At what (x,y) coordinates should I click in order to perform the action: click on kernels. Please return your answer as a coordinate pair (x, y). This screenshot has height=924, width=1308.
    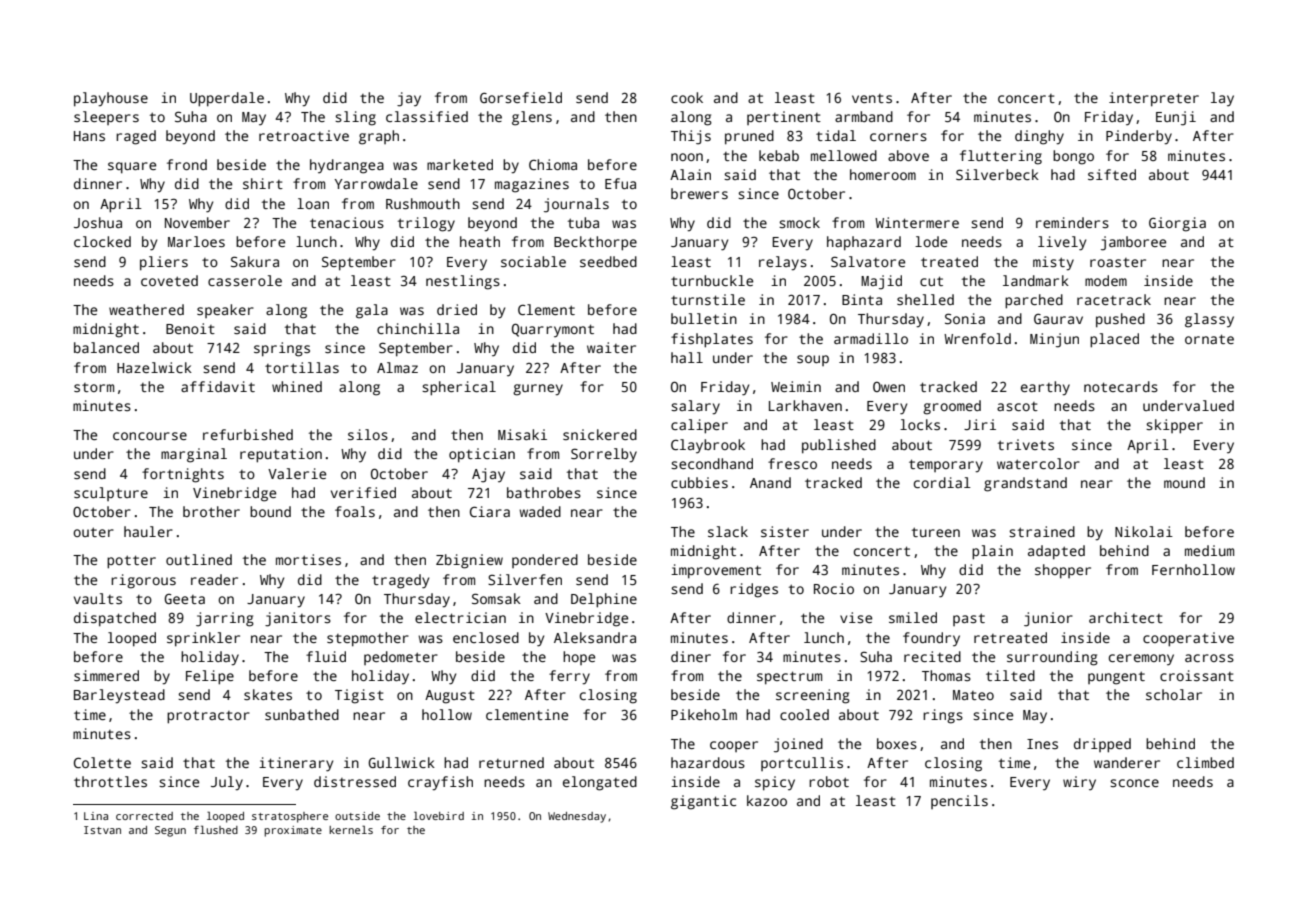
    Looking at the image, I should click on (351, 829).
